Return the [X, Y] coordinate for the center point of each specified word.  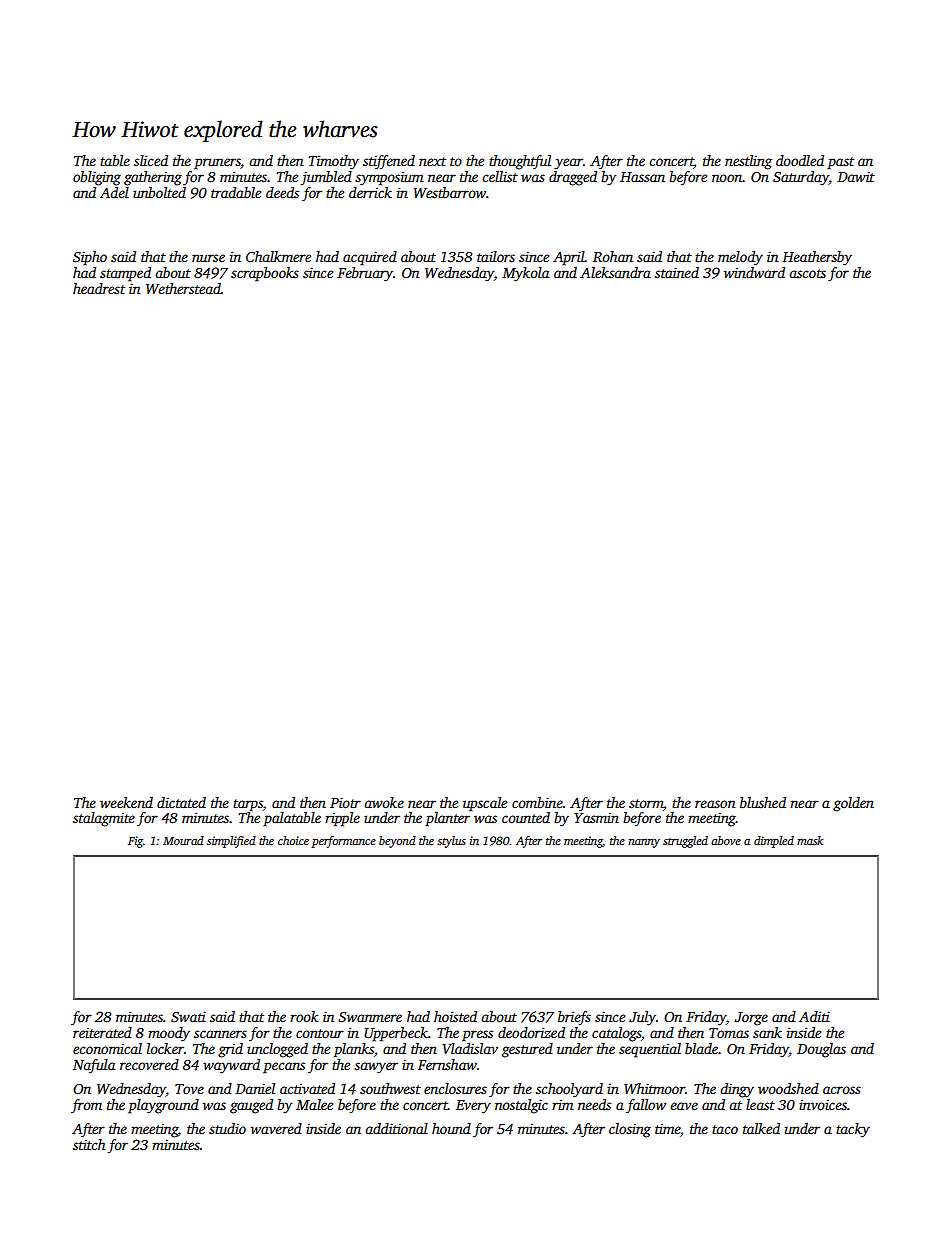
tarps [248, 805]
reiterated [102, 1032]
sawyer [376, 1068]
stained [677, 272]
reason [715, 804]
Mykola [525, 274]
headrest [99, 288]
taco [725, 1129]
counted [526, 817]
